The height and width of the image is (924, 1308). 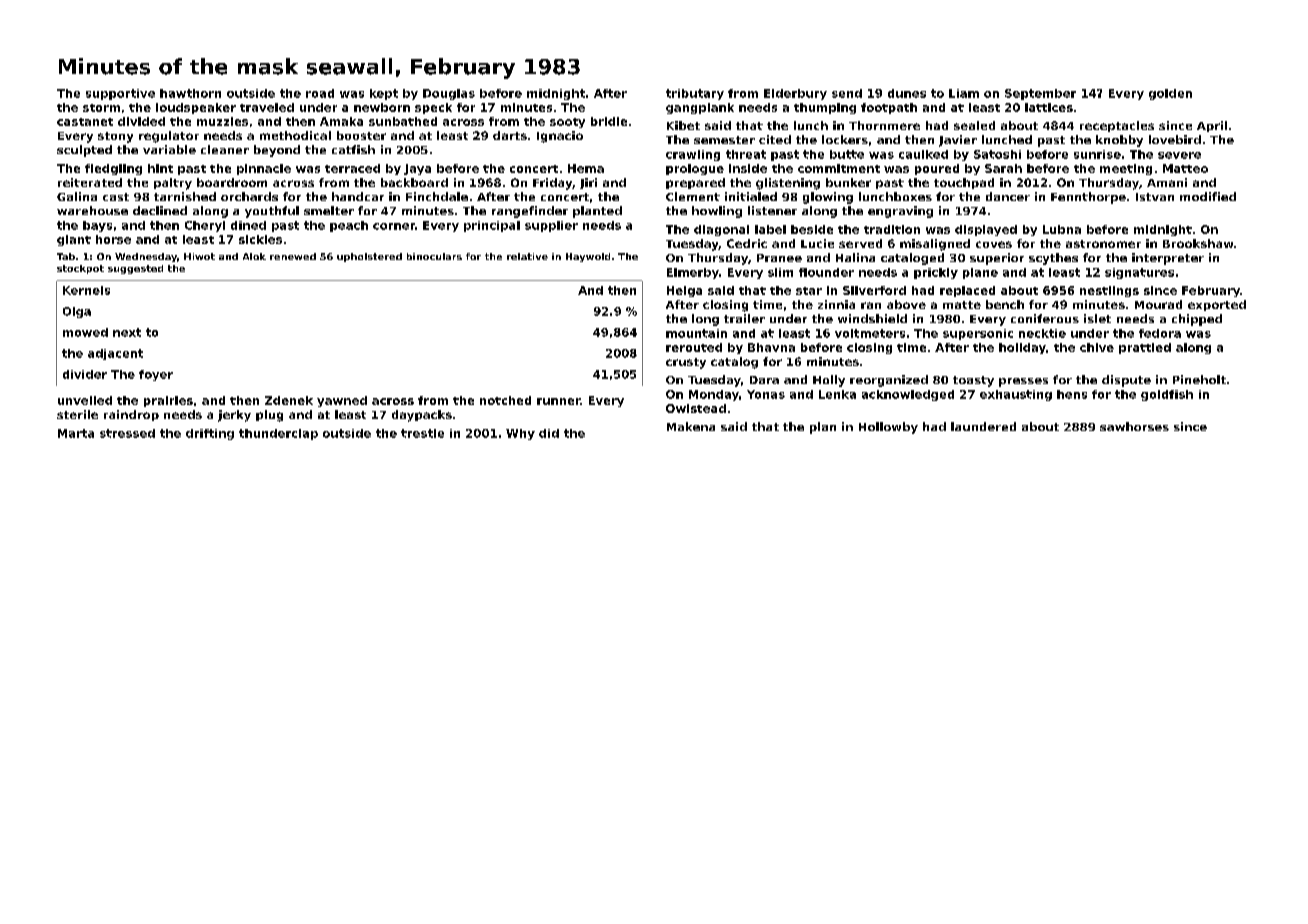 What do you see at coordinates (1126, 169) in the image?
I see `meeting` at bounding box center [1126, 169].
